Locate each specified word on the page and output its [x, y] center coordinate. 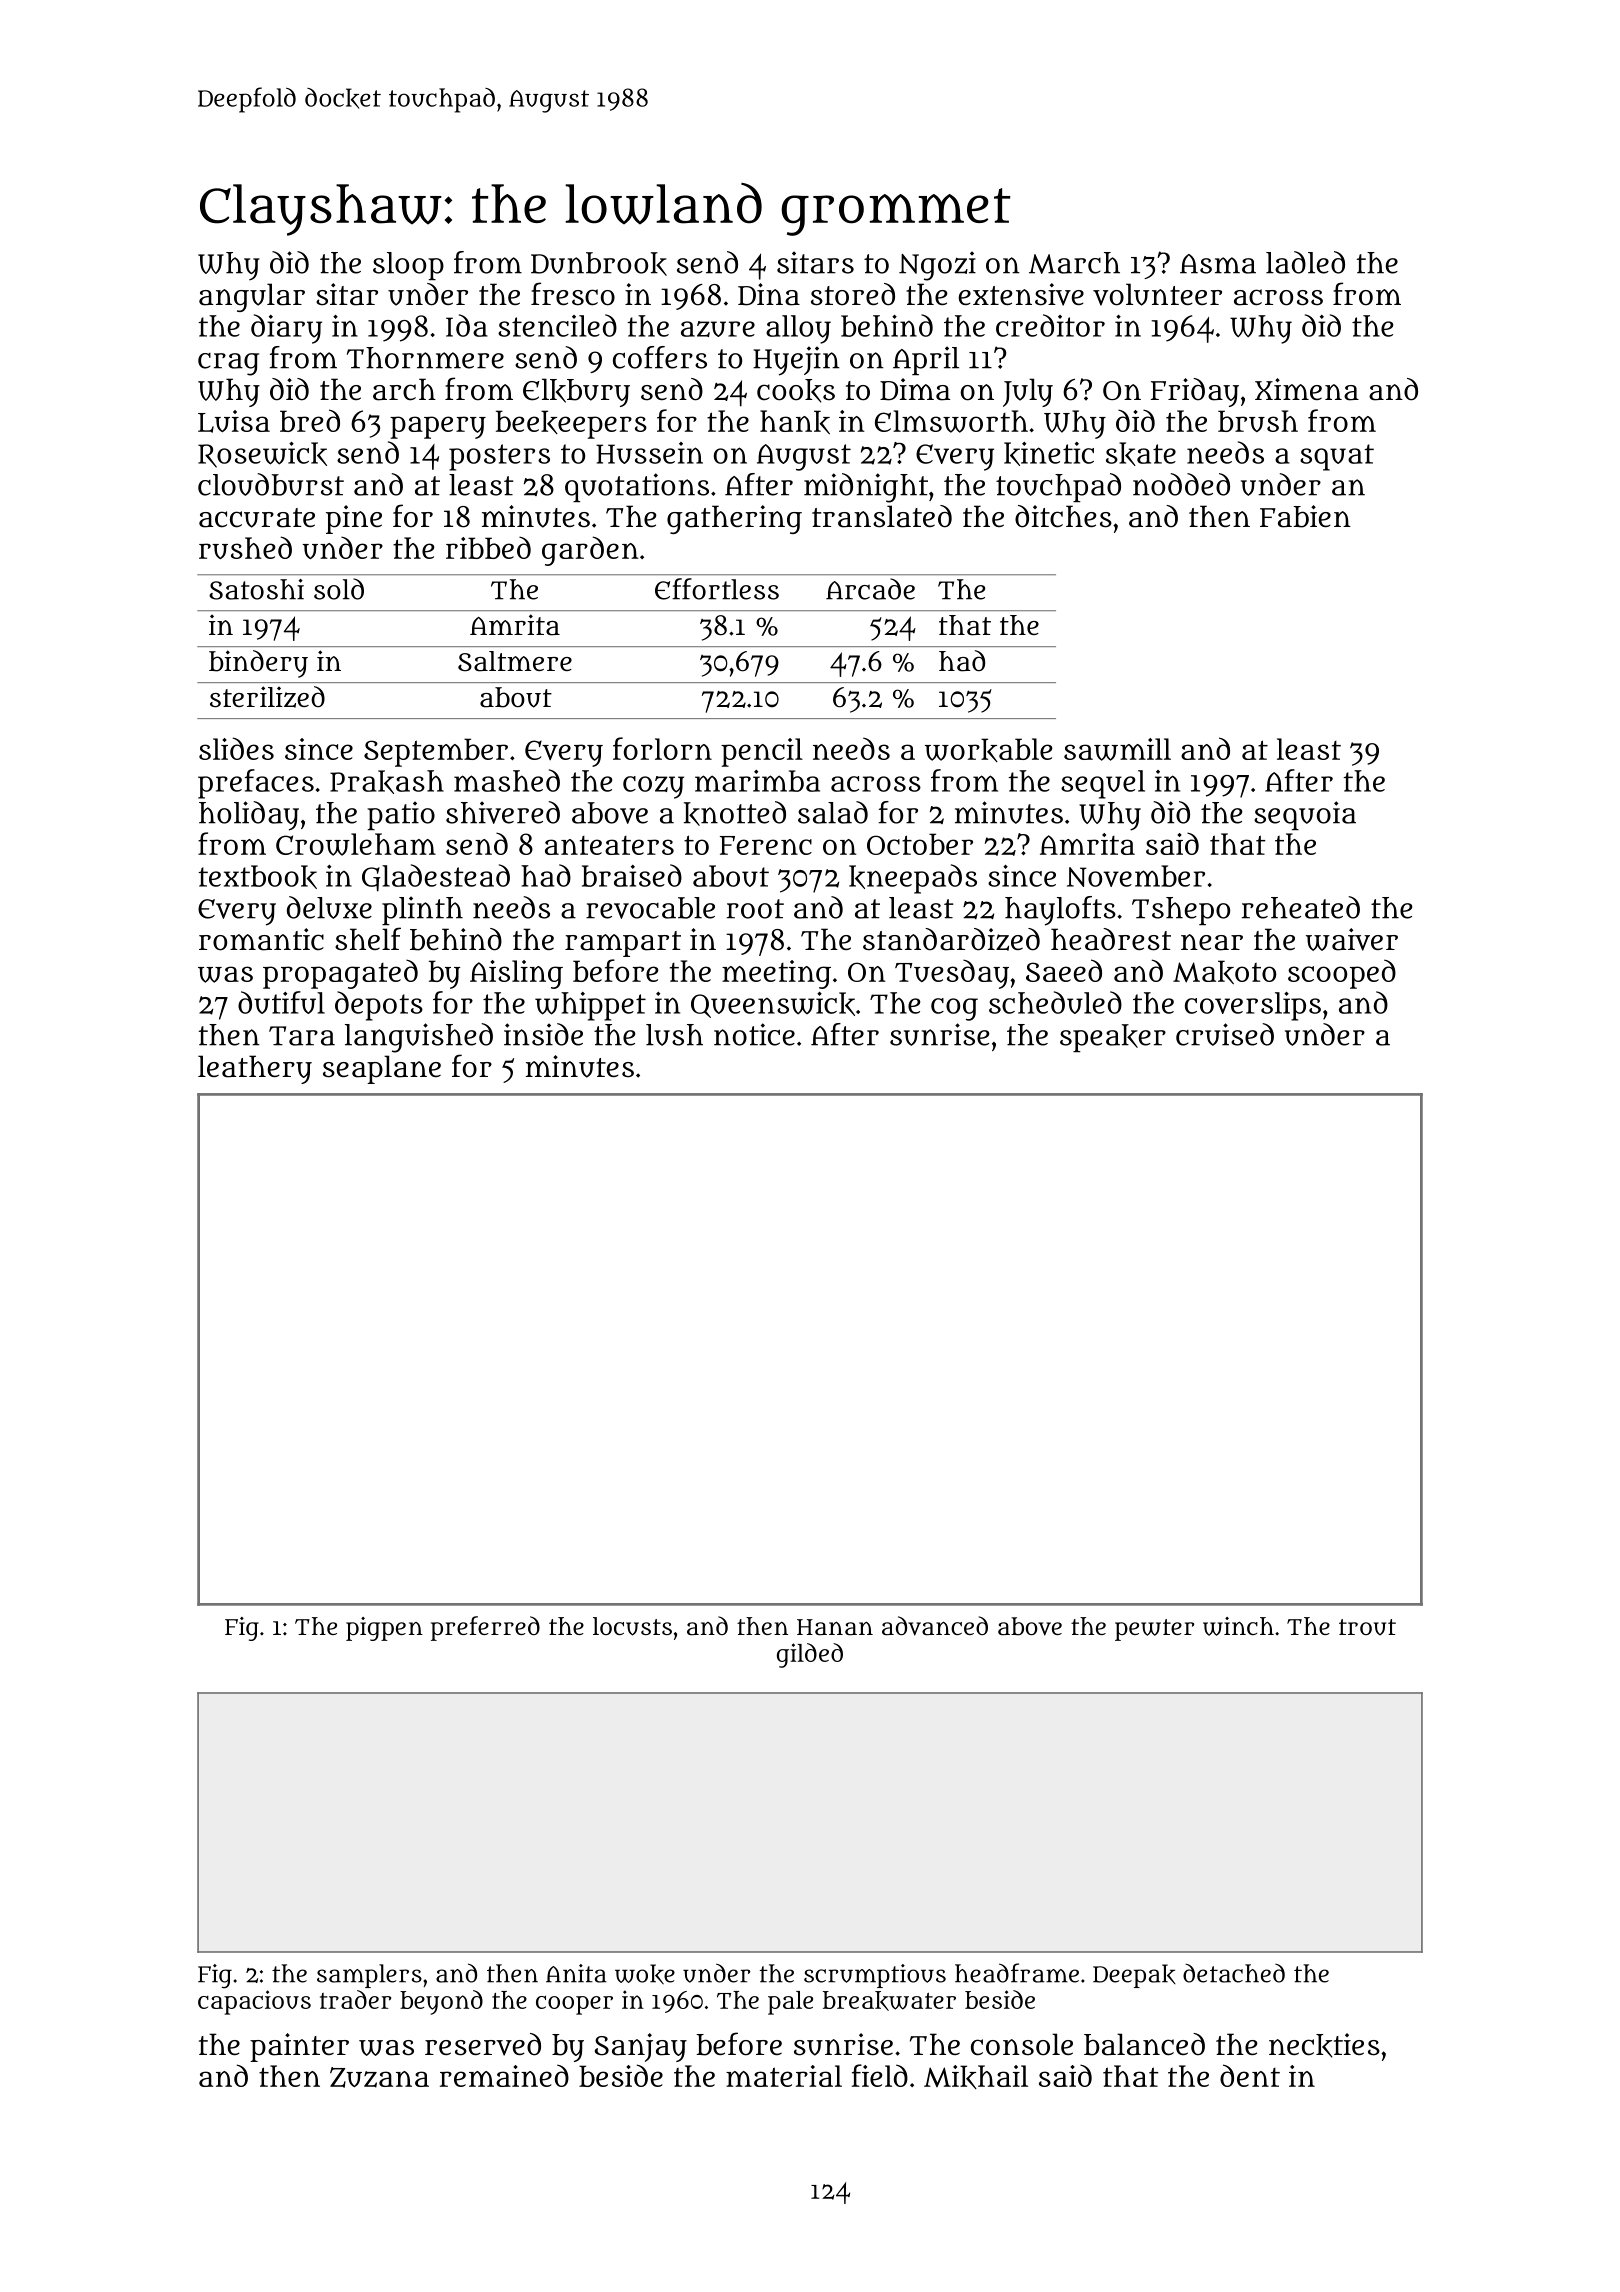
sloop [408, 266]
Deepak [1134, 1976]
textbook [257, 877]
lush [674, 1035]
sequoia [1305, 815]
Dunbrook [599, 264]
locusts [632, 1626]
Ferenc [766, 845]
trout [1367, 1627]
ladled [1305, 262]
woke [645, 1974]
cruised [1225, 1034]
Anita [576, 1973]
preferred [485, 1628]
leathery [255, 1069]
